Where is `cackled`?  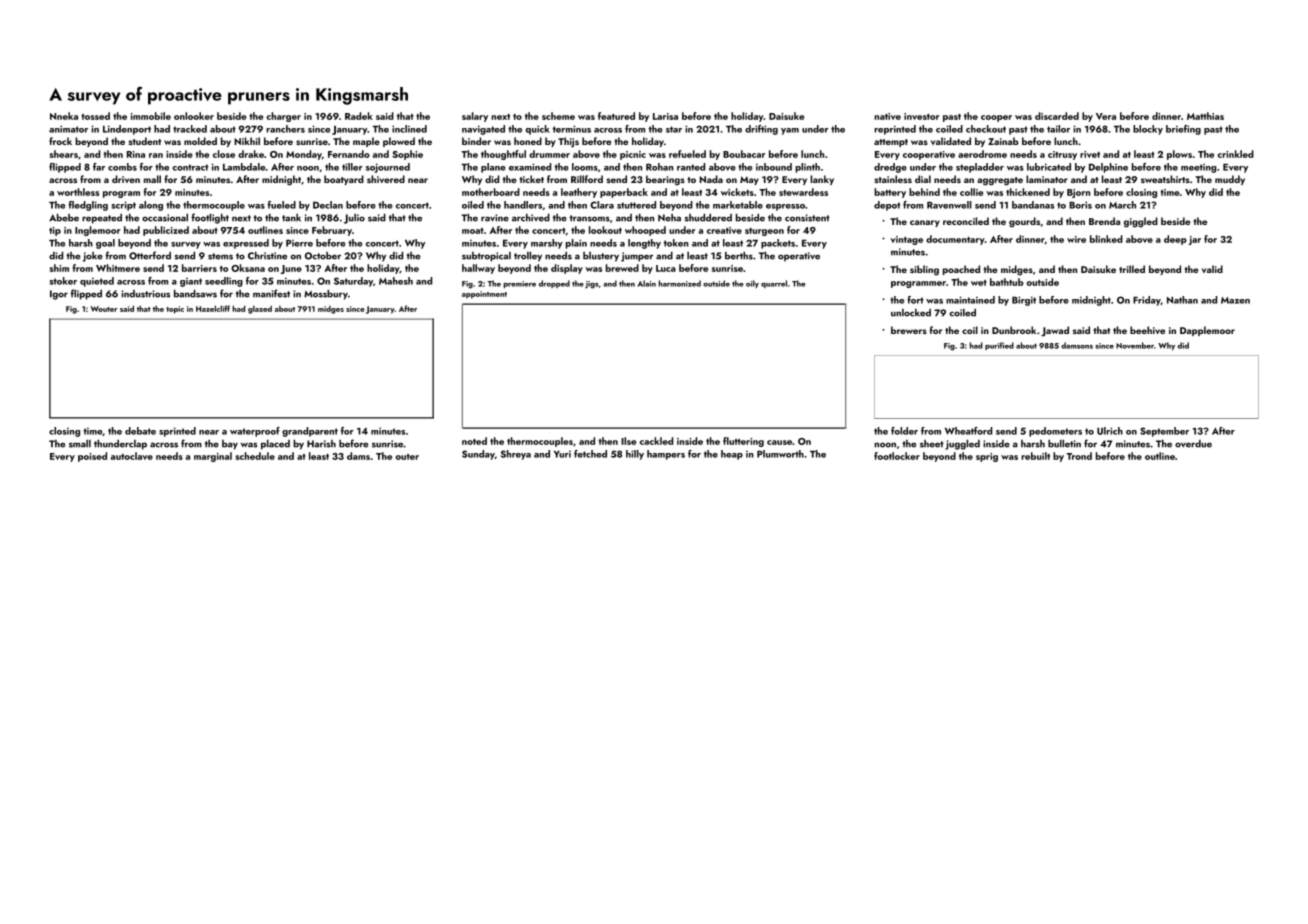 cackled is located at coordinates (656, 441).
